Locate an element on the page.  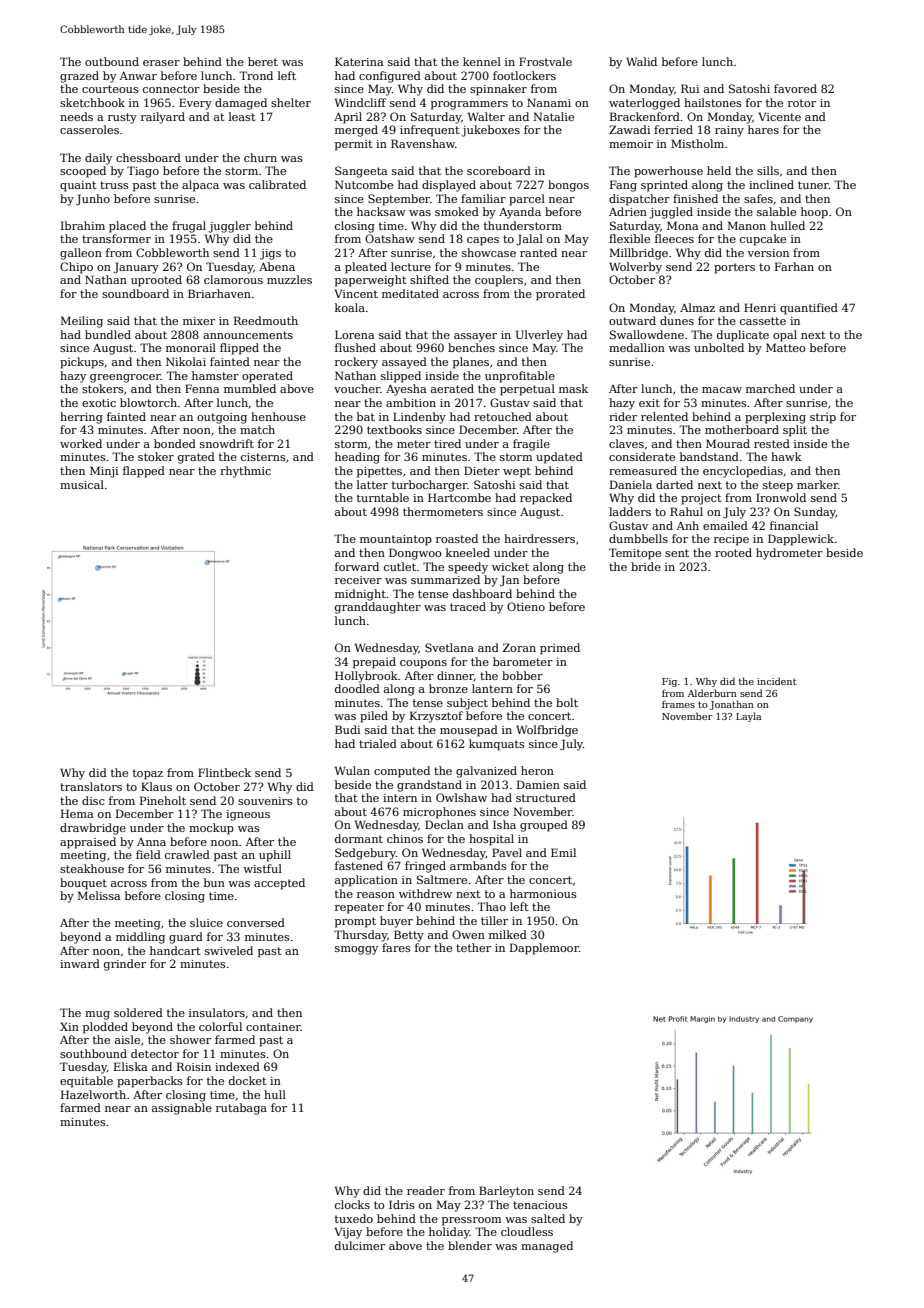
fares is located at coordinates (396, 947).
